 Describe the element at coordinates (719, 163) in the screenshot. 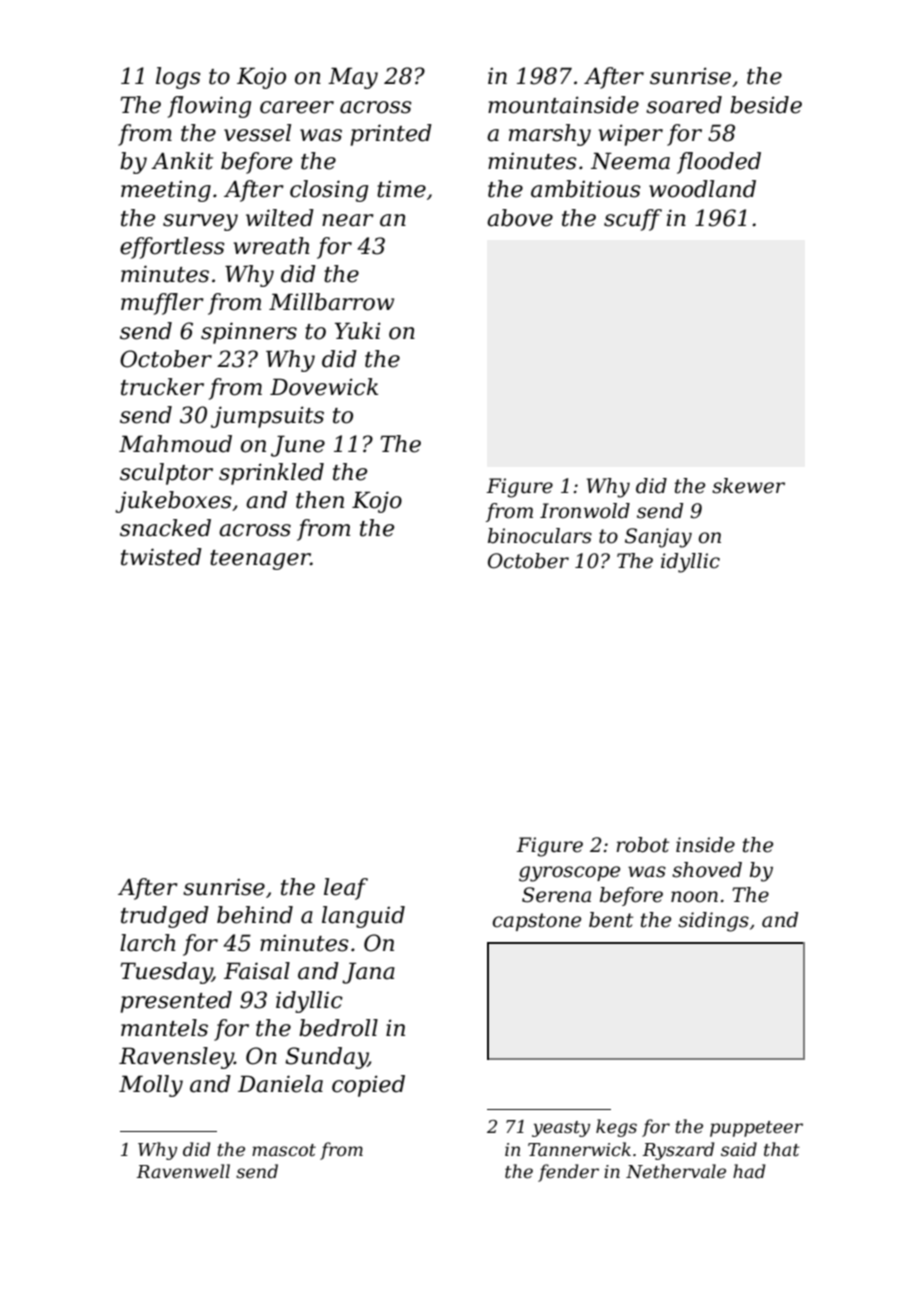

I see `flooded` at that location.
